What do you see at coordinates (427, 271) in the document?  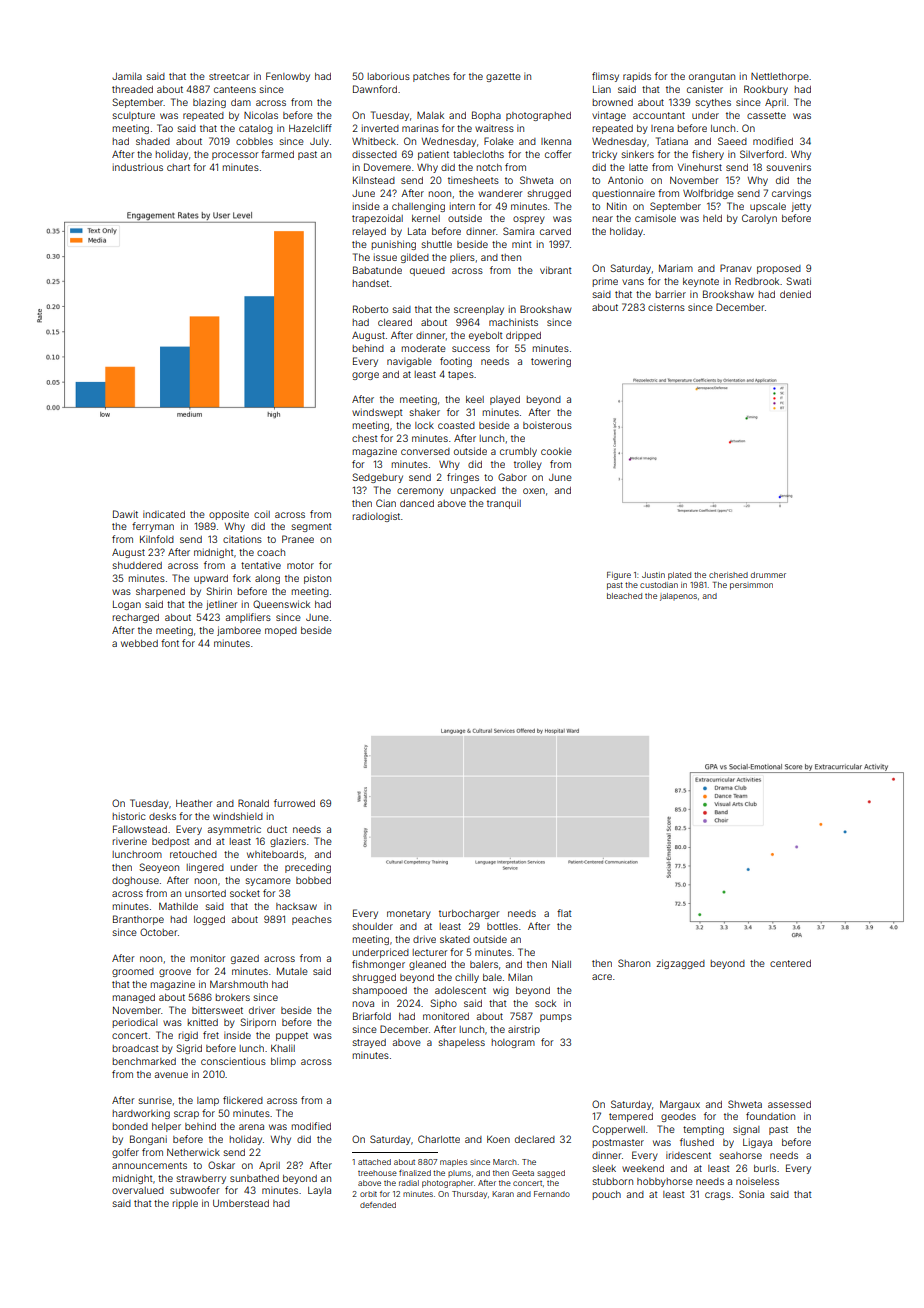 I see `queued` at bounding box center [427, 271].
